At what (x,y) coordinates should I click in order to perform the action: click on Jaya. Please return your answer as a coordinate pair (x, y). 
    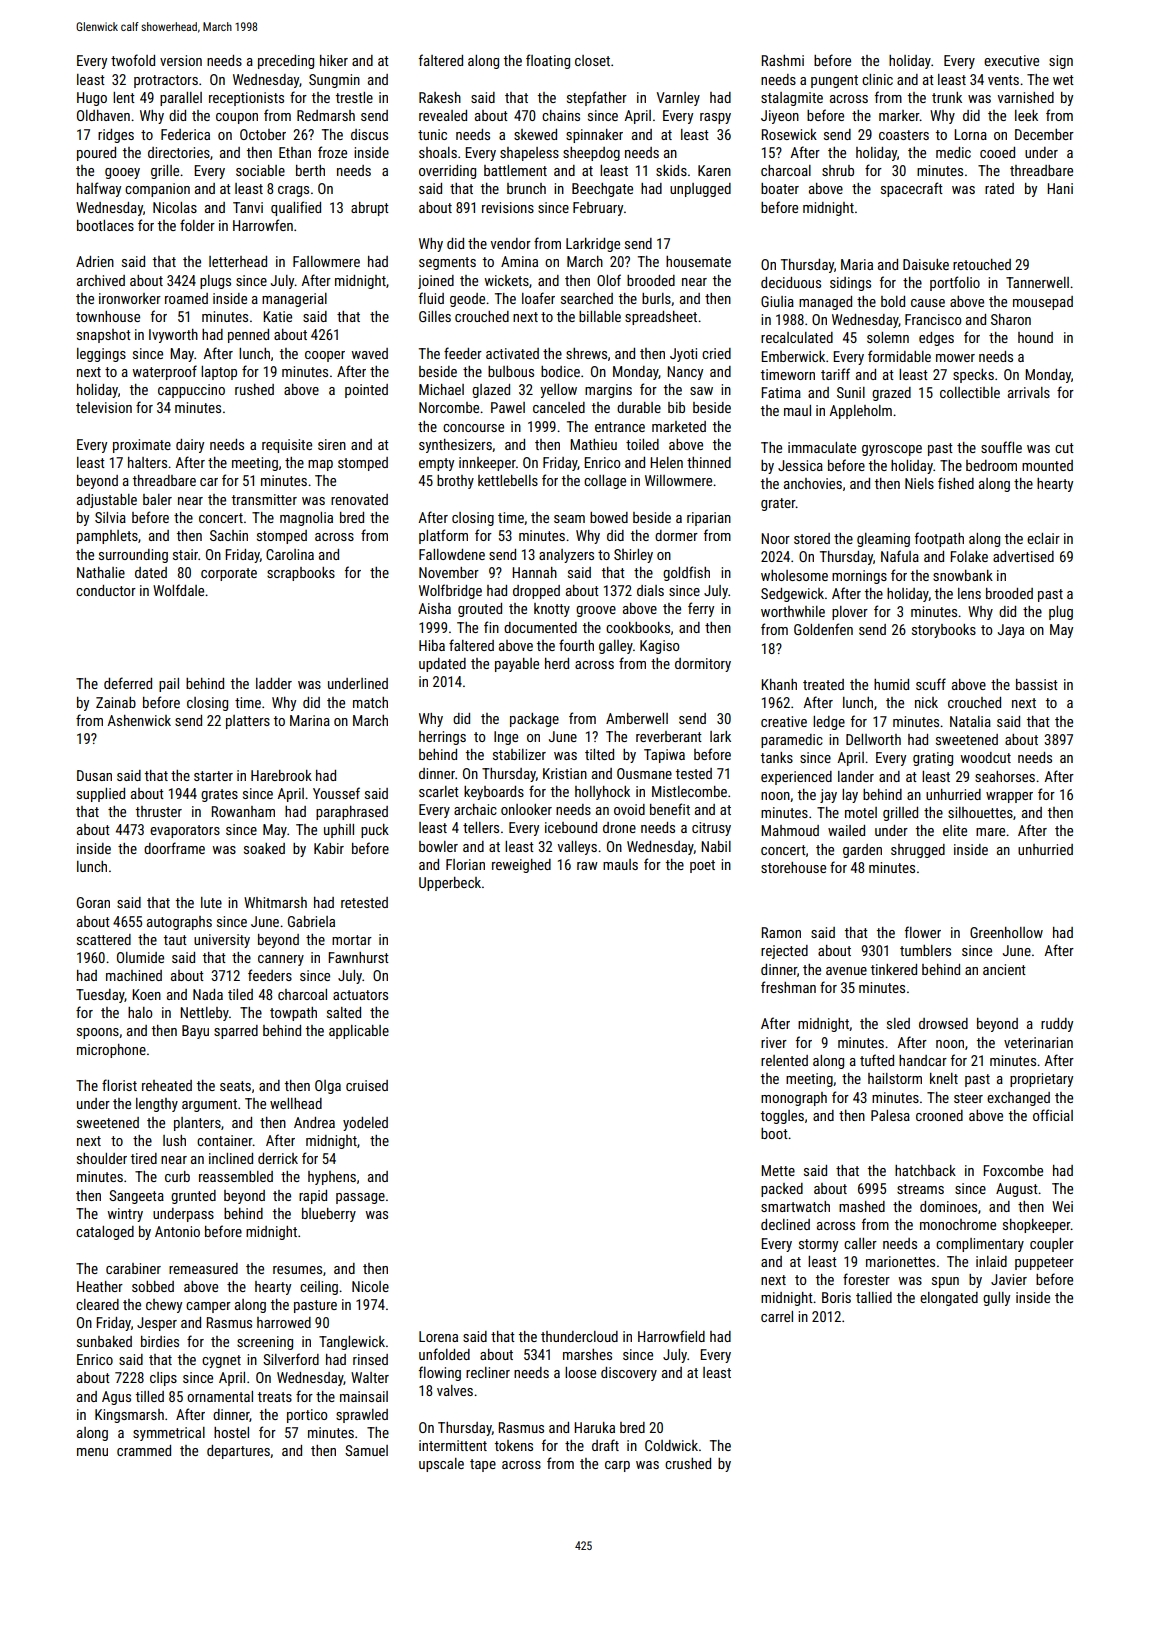
    Looking at the image, I should click on (1011, 631).
